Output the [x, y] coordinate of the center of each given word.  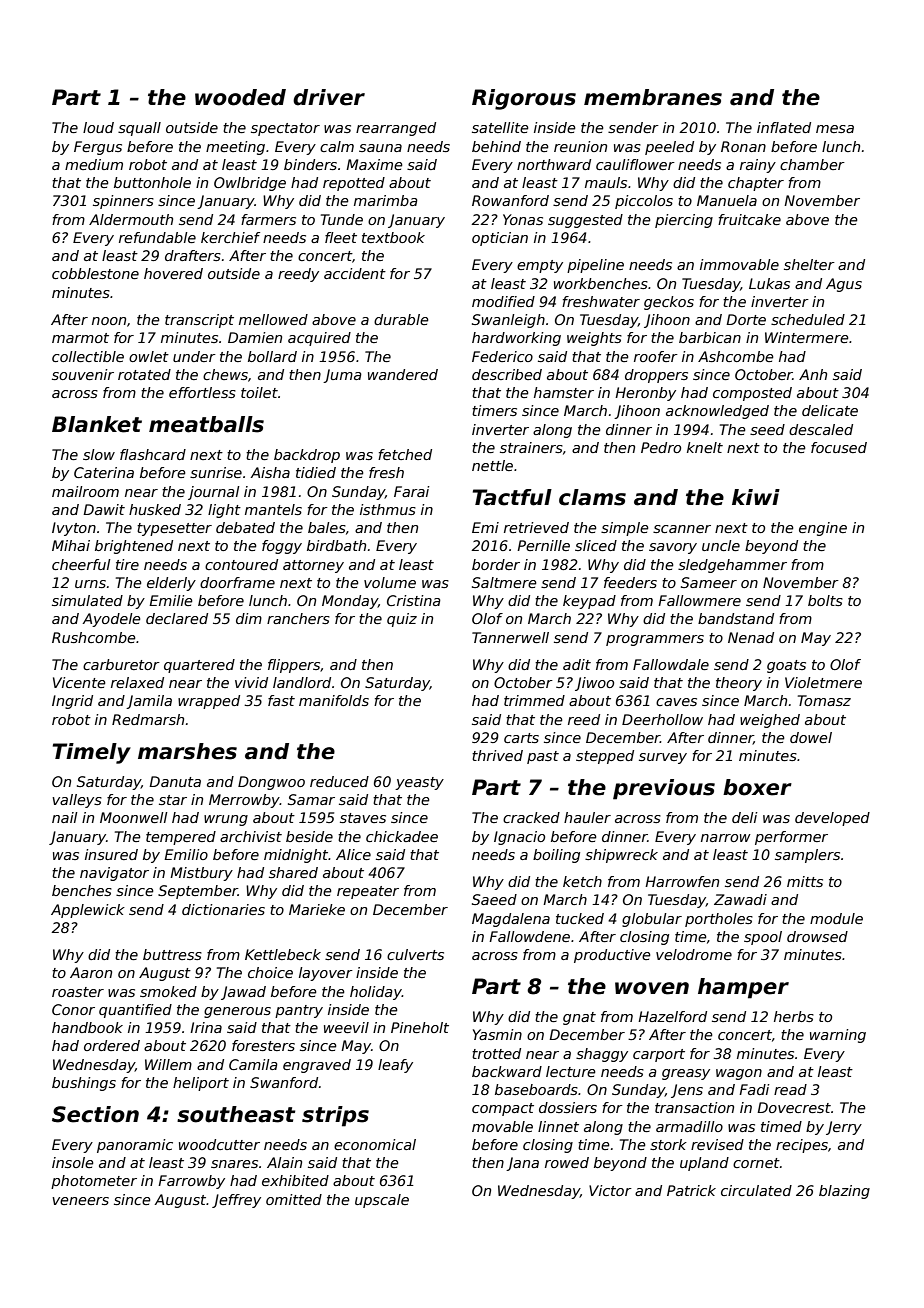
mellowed [273, 319]
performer [791, 838]
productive [612, 956]
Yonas [523, 219]
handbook [87, 1027]
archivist [251, 836]
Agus [844, 285]
